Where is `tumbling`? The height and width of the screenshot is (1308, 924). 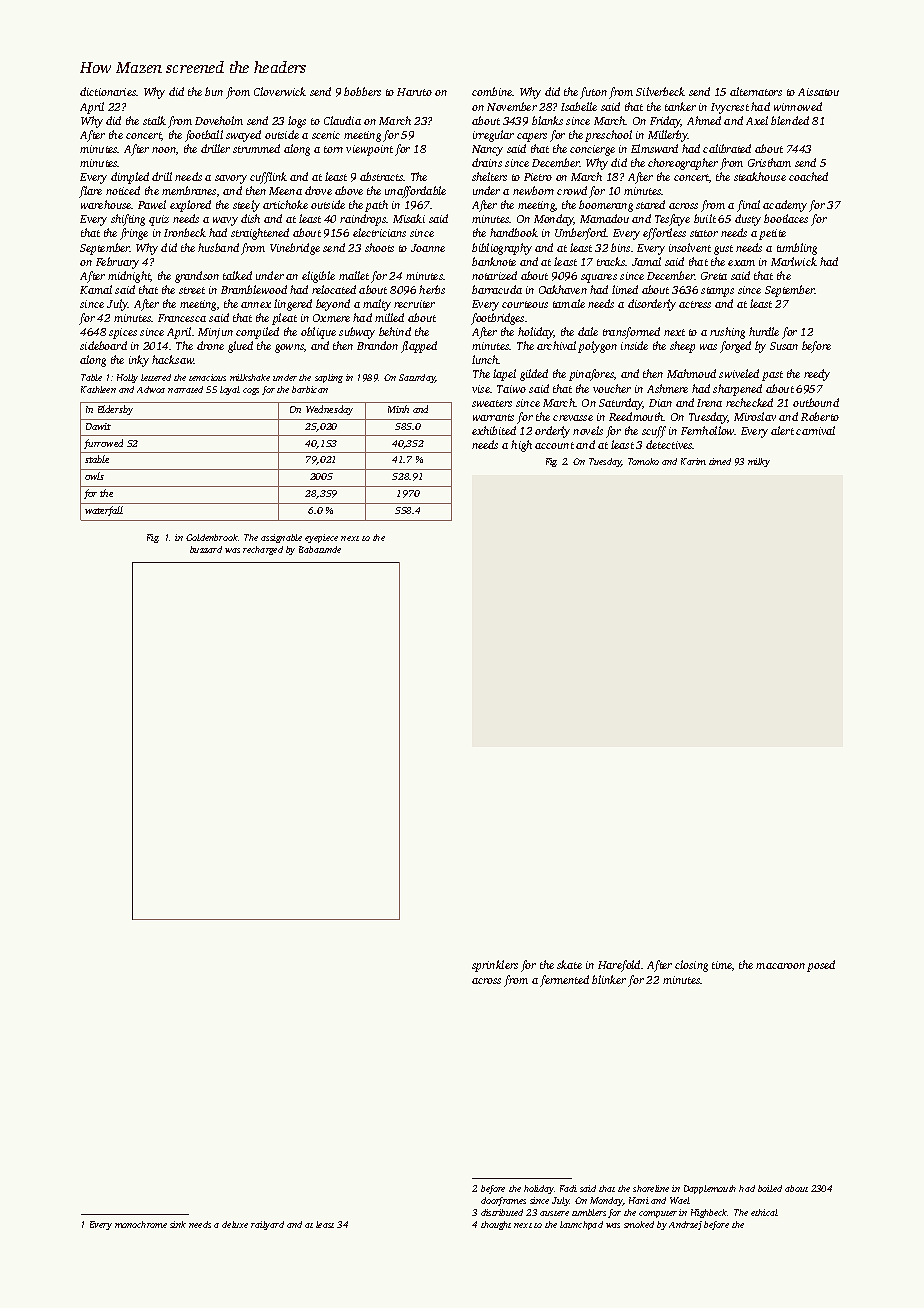
tumbling is located at coordinates (797, 249).
